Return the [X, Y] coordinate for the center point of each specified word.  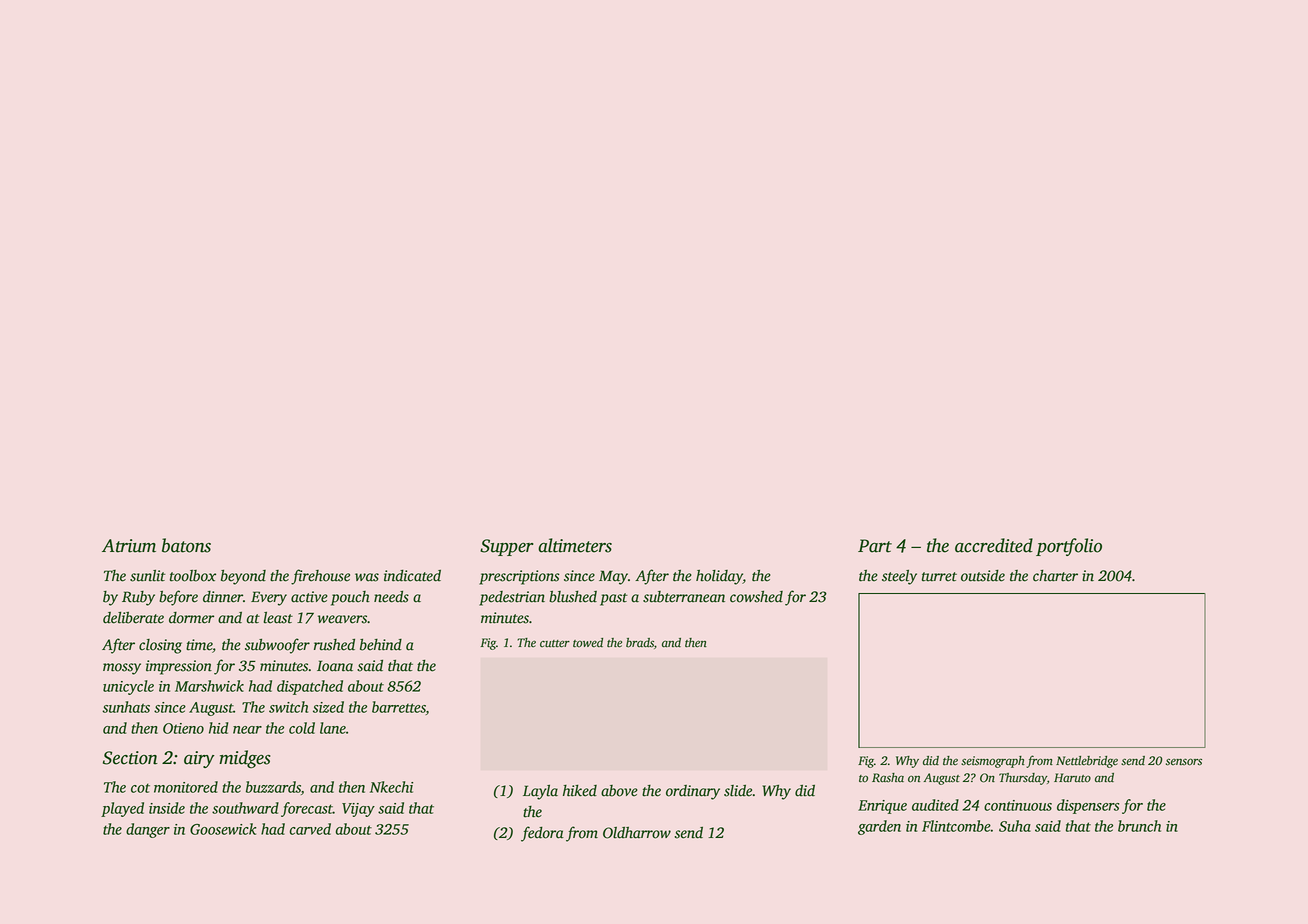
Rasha [888, 778]
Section [130, 758]
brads [640, 643]
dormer [191, 618]
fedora [542, 834]
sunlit [148, 576]
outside [983, 576]
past [614, 599]
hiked [580, 791]
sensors [1184, 762]
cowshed [756, 597]
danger [148, 830]
